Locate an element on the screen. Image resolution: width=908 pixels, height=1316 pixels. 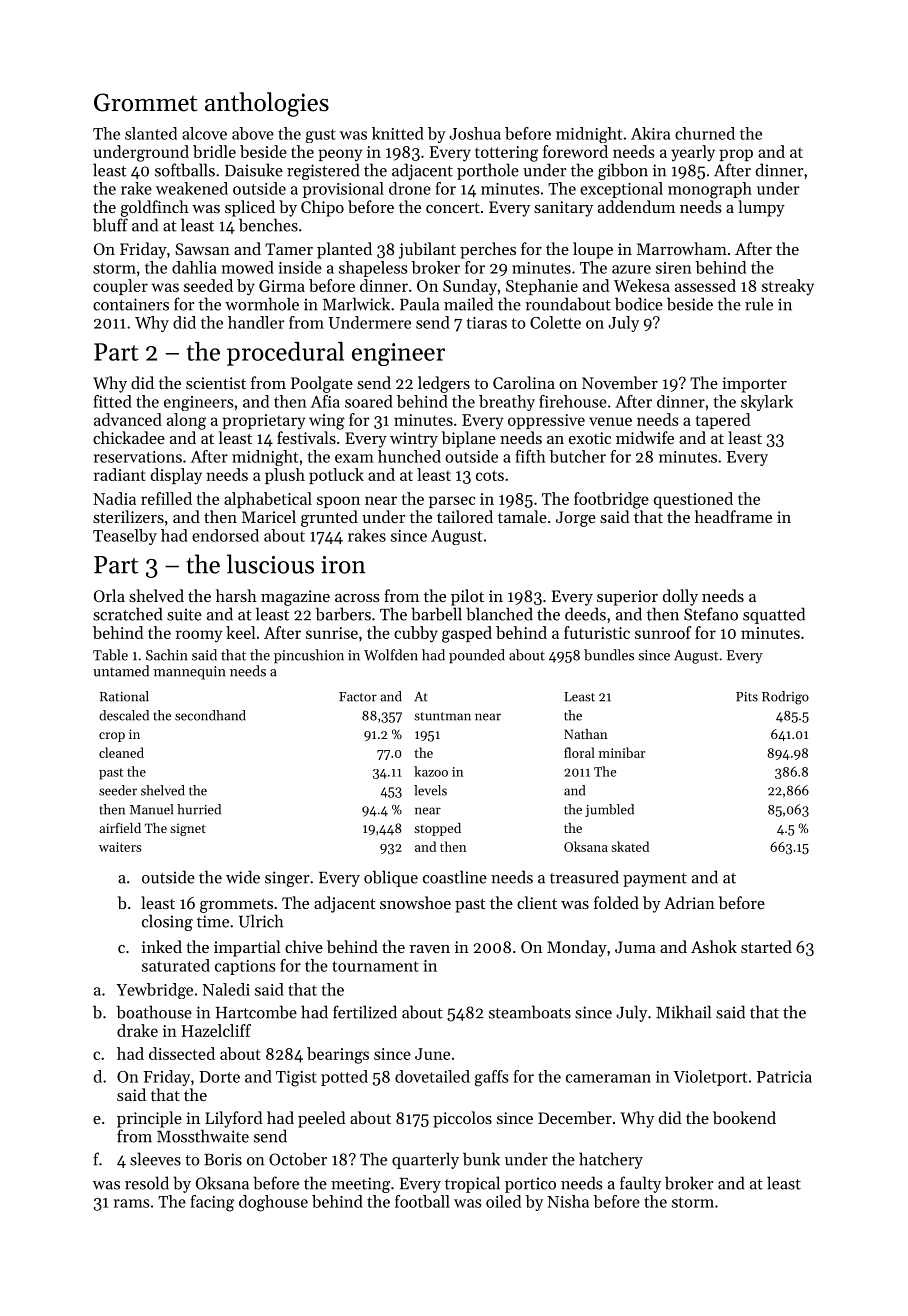
started is located at coordinates (766, 946).
